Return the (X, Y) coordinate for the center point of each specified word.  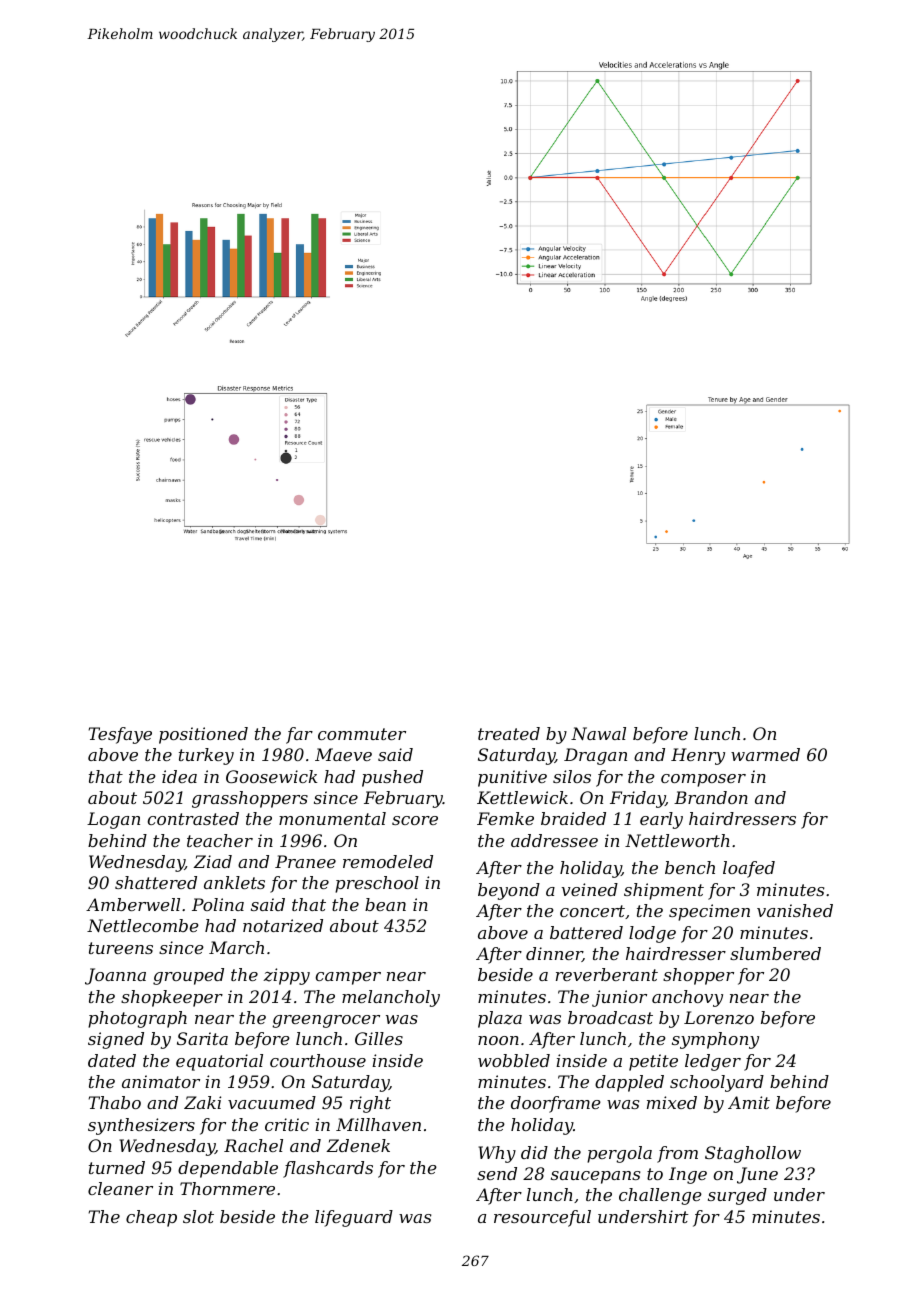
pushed (392, 778)
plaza (500, 1019)
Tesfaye (120, 735)
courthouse (318, 1060)
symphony (715, 1040)
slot (198, 1216)
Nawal (598, 733)
